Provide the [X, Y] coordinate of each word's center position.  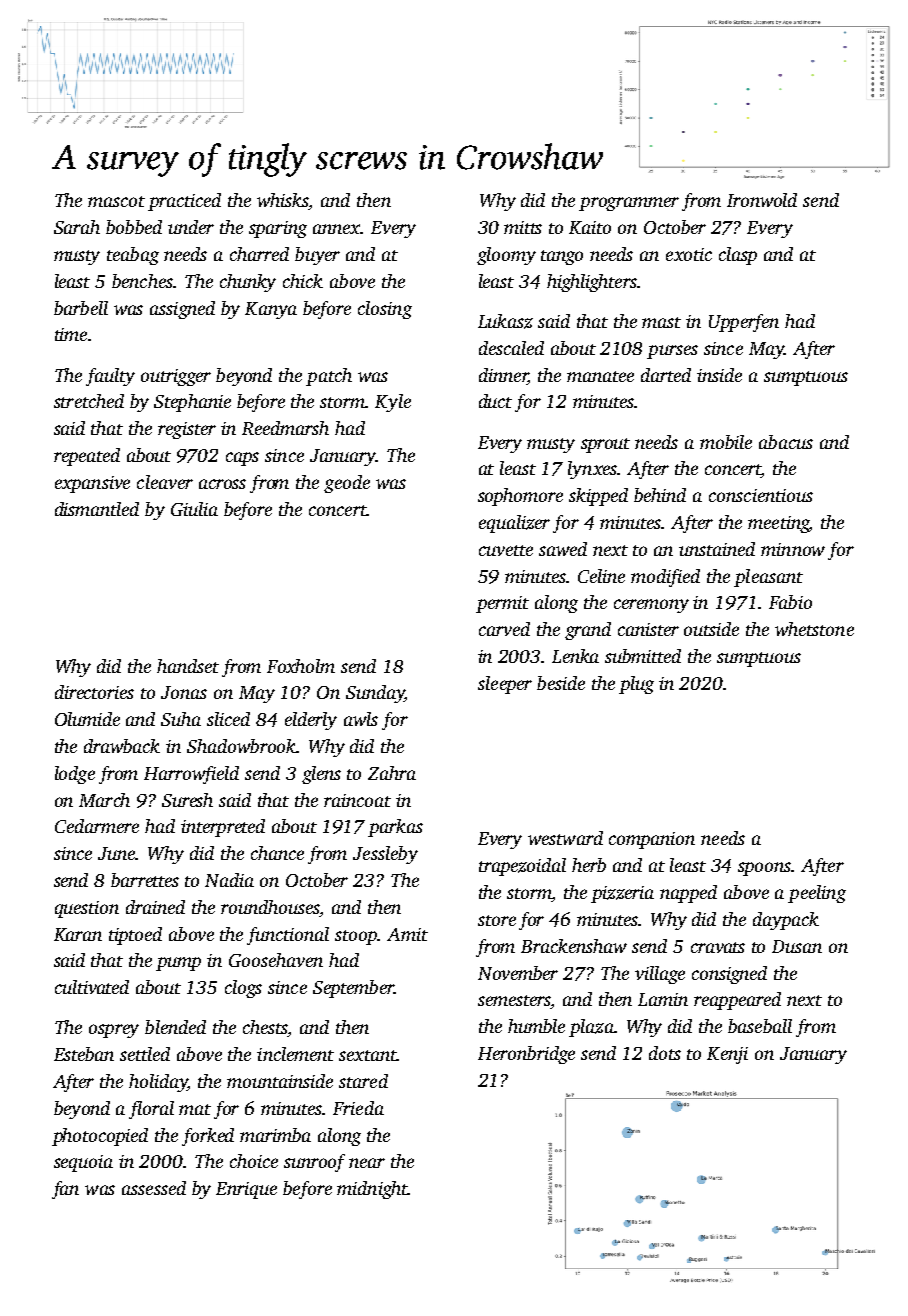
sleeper [505, 685]
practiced [184, 202]
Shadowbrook [241, 746]
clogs [243, 989]
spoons [765, 869]
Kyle [393, 403]
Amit [407, 934]
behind [660, 495]
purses [672, 352]
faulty [110, 377]
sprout [605, 445]
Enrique [246, 1190]
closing [385, 310]
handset [188, 666]
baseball [760, 1026]
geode [347, 484]
